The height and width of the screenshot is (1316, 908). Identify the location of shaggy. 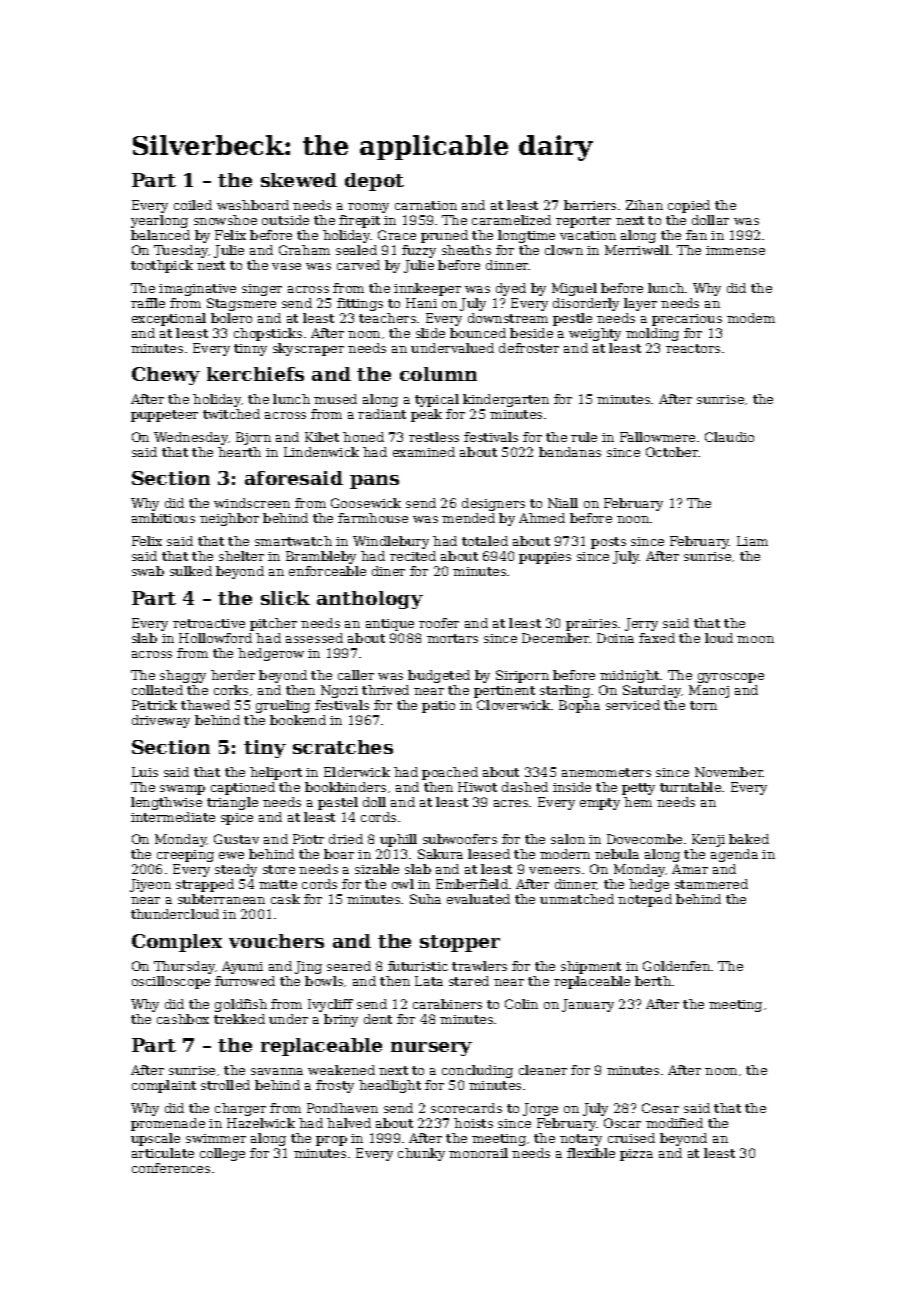
(183, 676).
